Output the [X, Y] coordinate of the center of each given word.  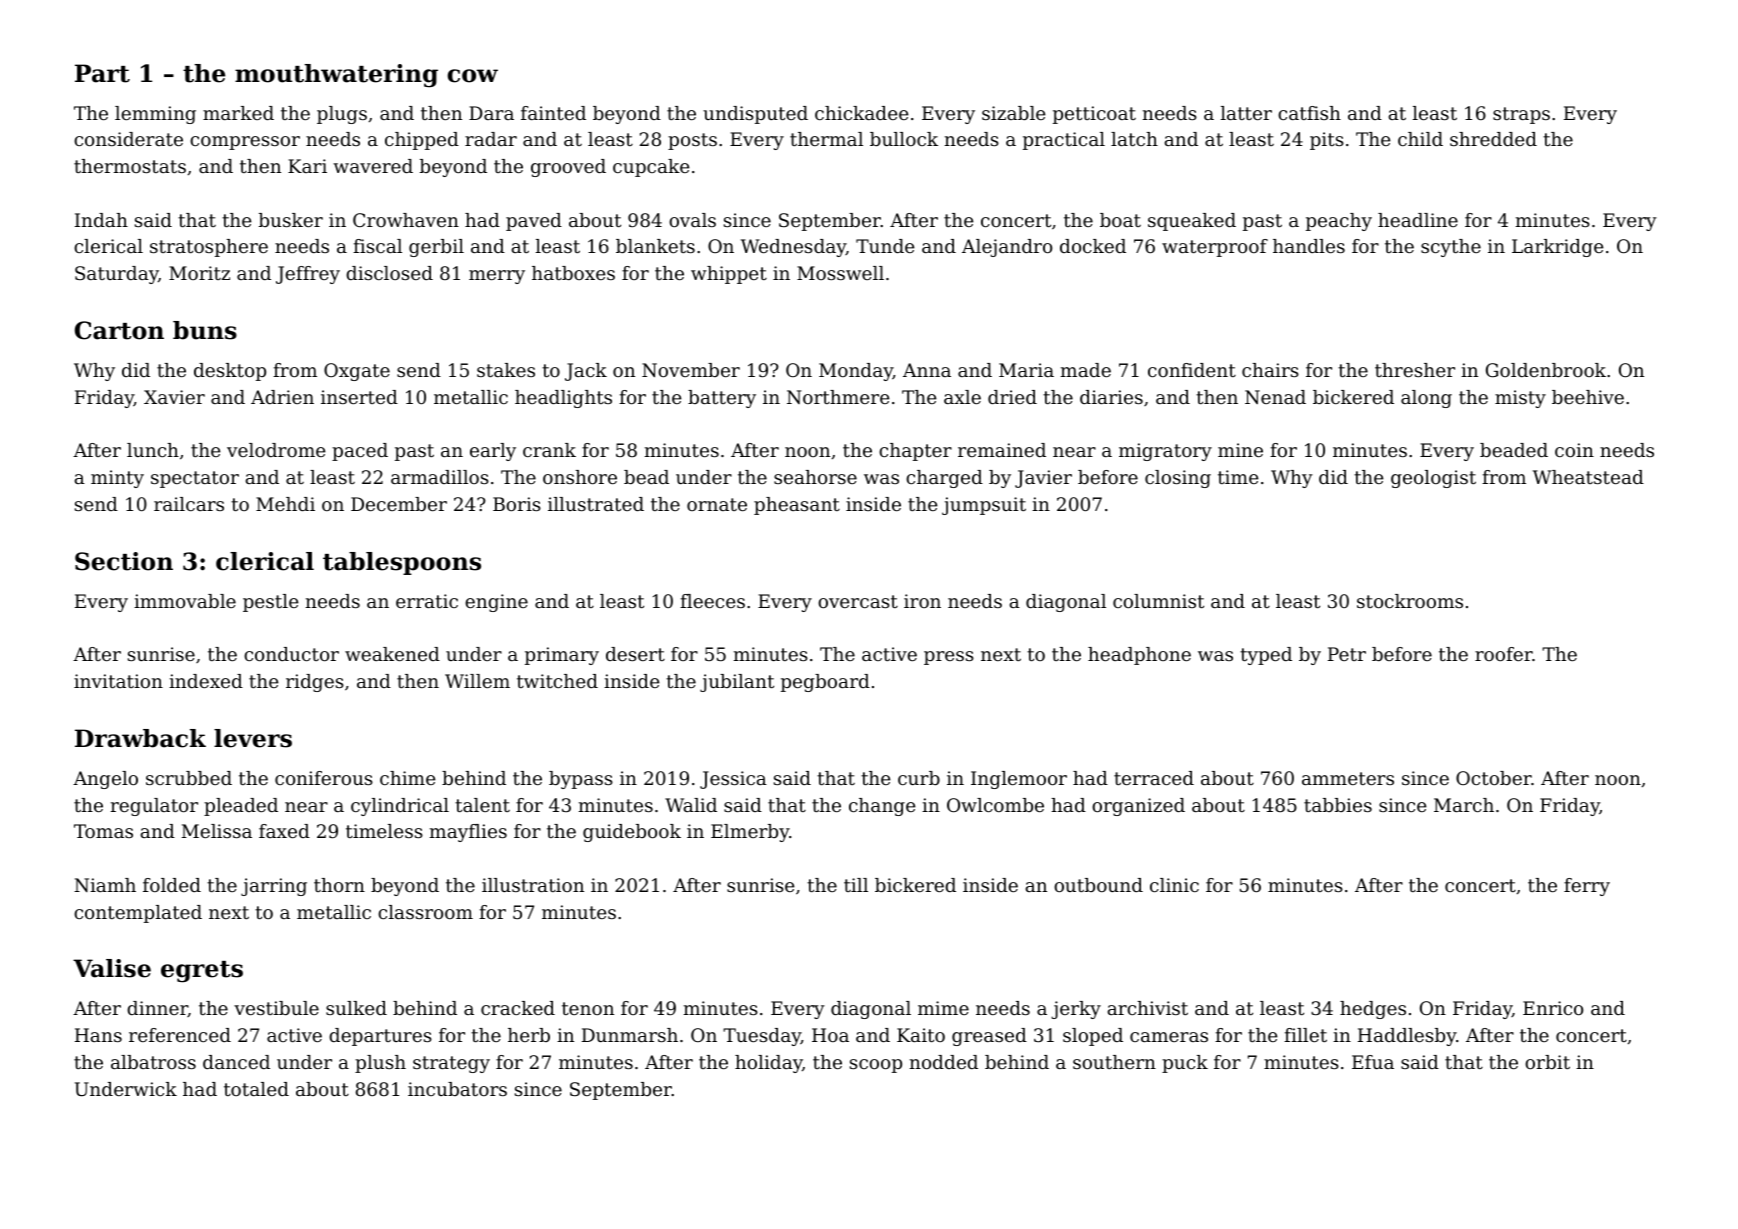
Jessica [733, 780]
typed [1266, 656]
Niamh [105, 885]
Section [124, 561]
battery [722, 399]
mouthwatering [336, 76]
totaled [256, 1089]
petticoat [1094, 115]
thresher [1415, 370]
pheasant [797, 506]
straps [1521, 115]
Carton [119, 330]
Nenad [1275, 397]
